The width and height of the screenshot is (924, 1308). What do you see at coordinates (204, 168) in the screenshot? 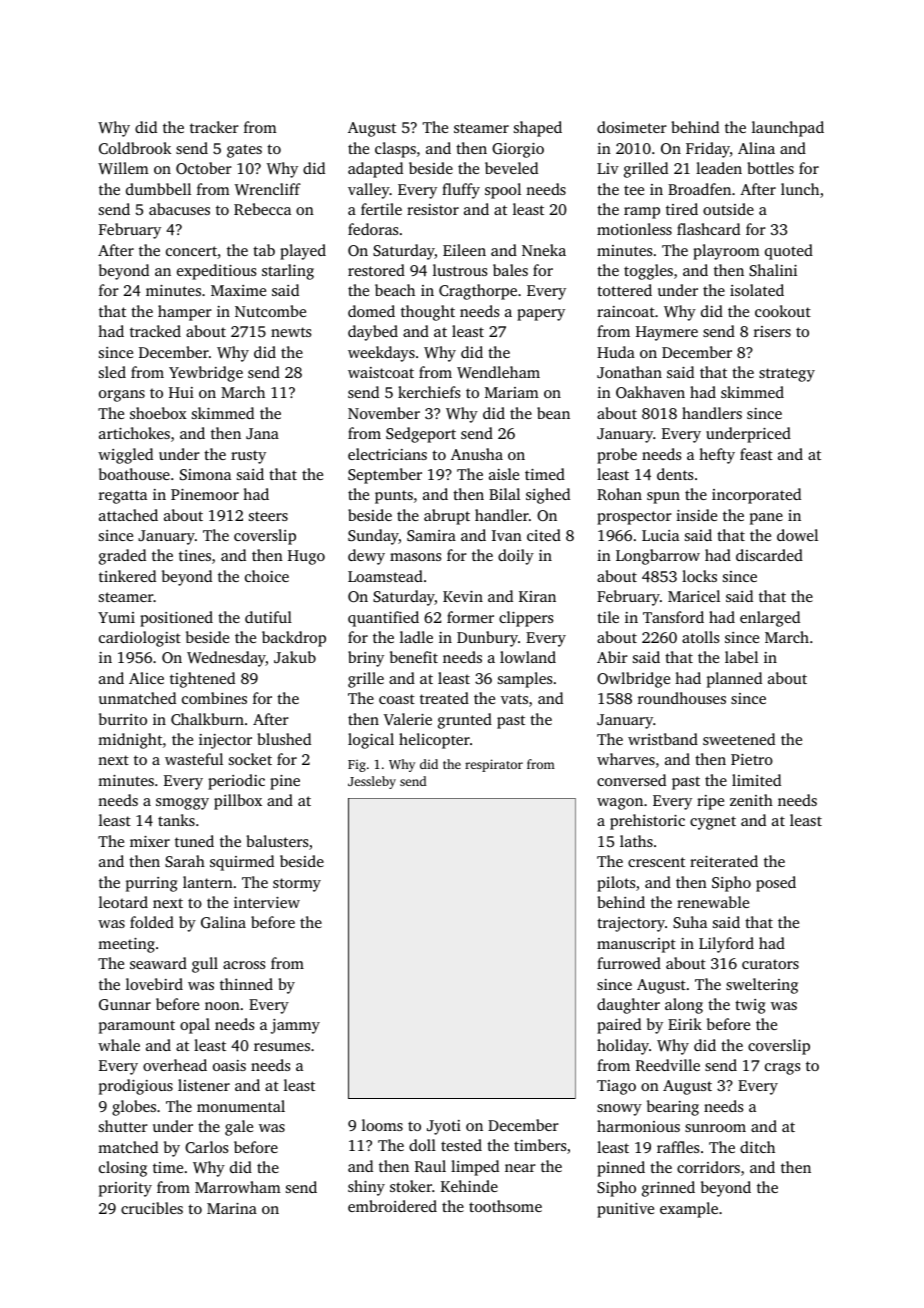
I see `October` at bounding box center [204, 168].
